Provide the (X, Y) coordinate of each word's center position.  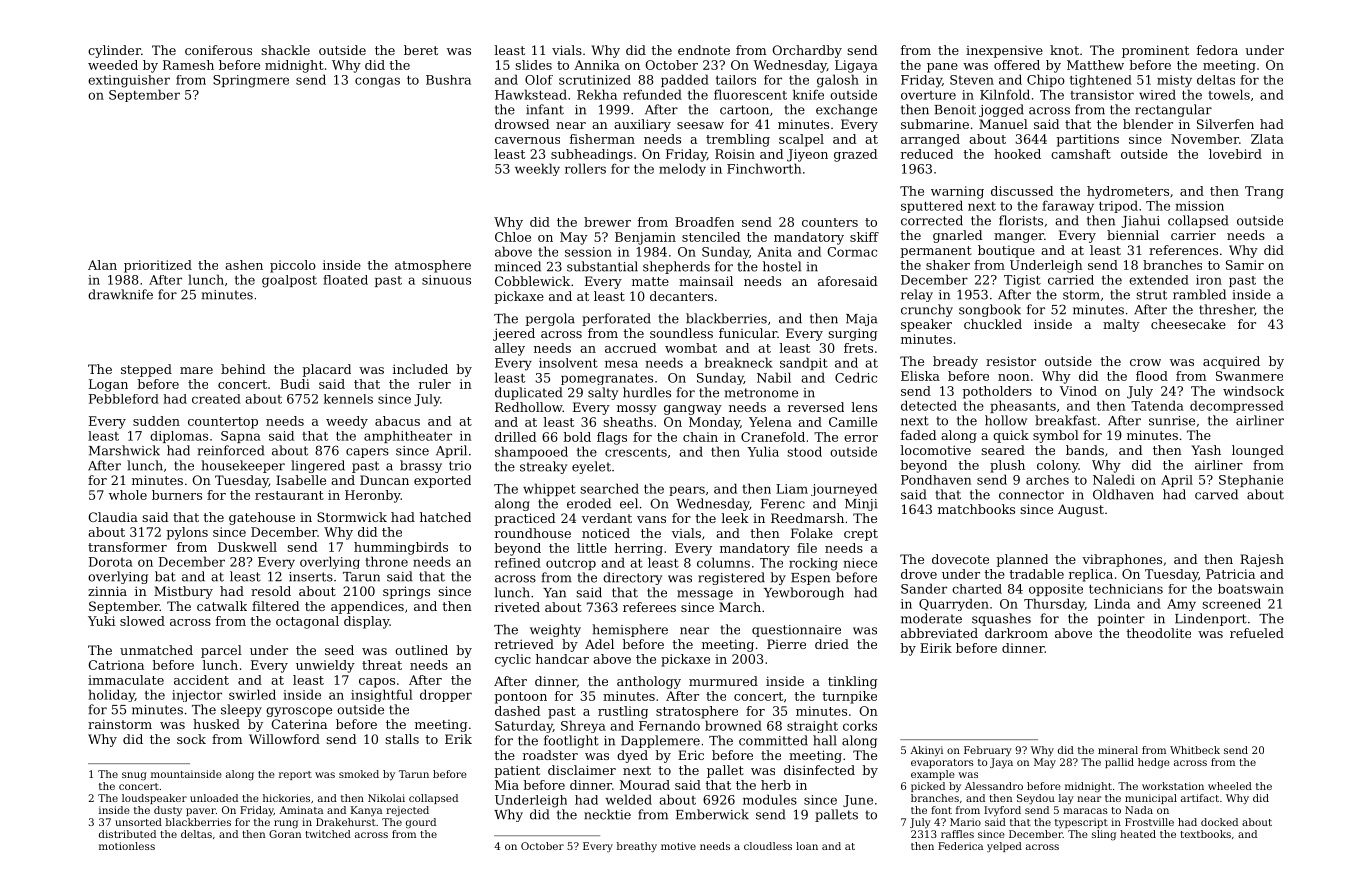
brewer (607, 222)
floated (345, 280)
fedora (1217, 50)
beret (421, 50)
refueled (1257, 633)
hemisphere (630, 630)
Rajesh (1262, 560)
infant (545, 109)
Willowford (284, 739)
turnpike (849, 697)
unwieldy (325, 666)
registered (731, 578)
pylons (187, 533)
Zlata (1267, 139)
